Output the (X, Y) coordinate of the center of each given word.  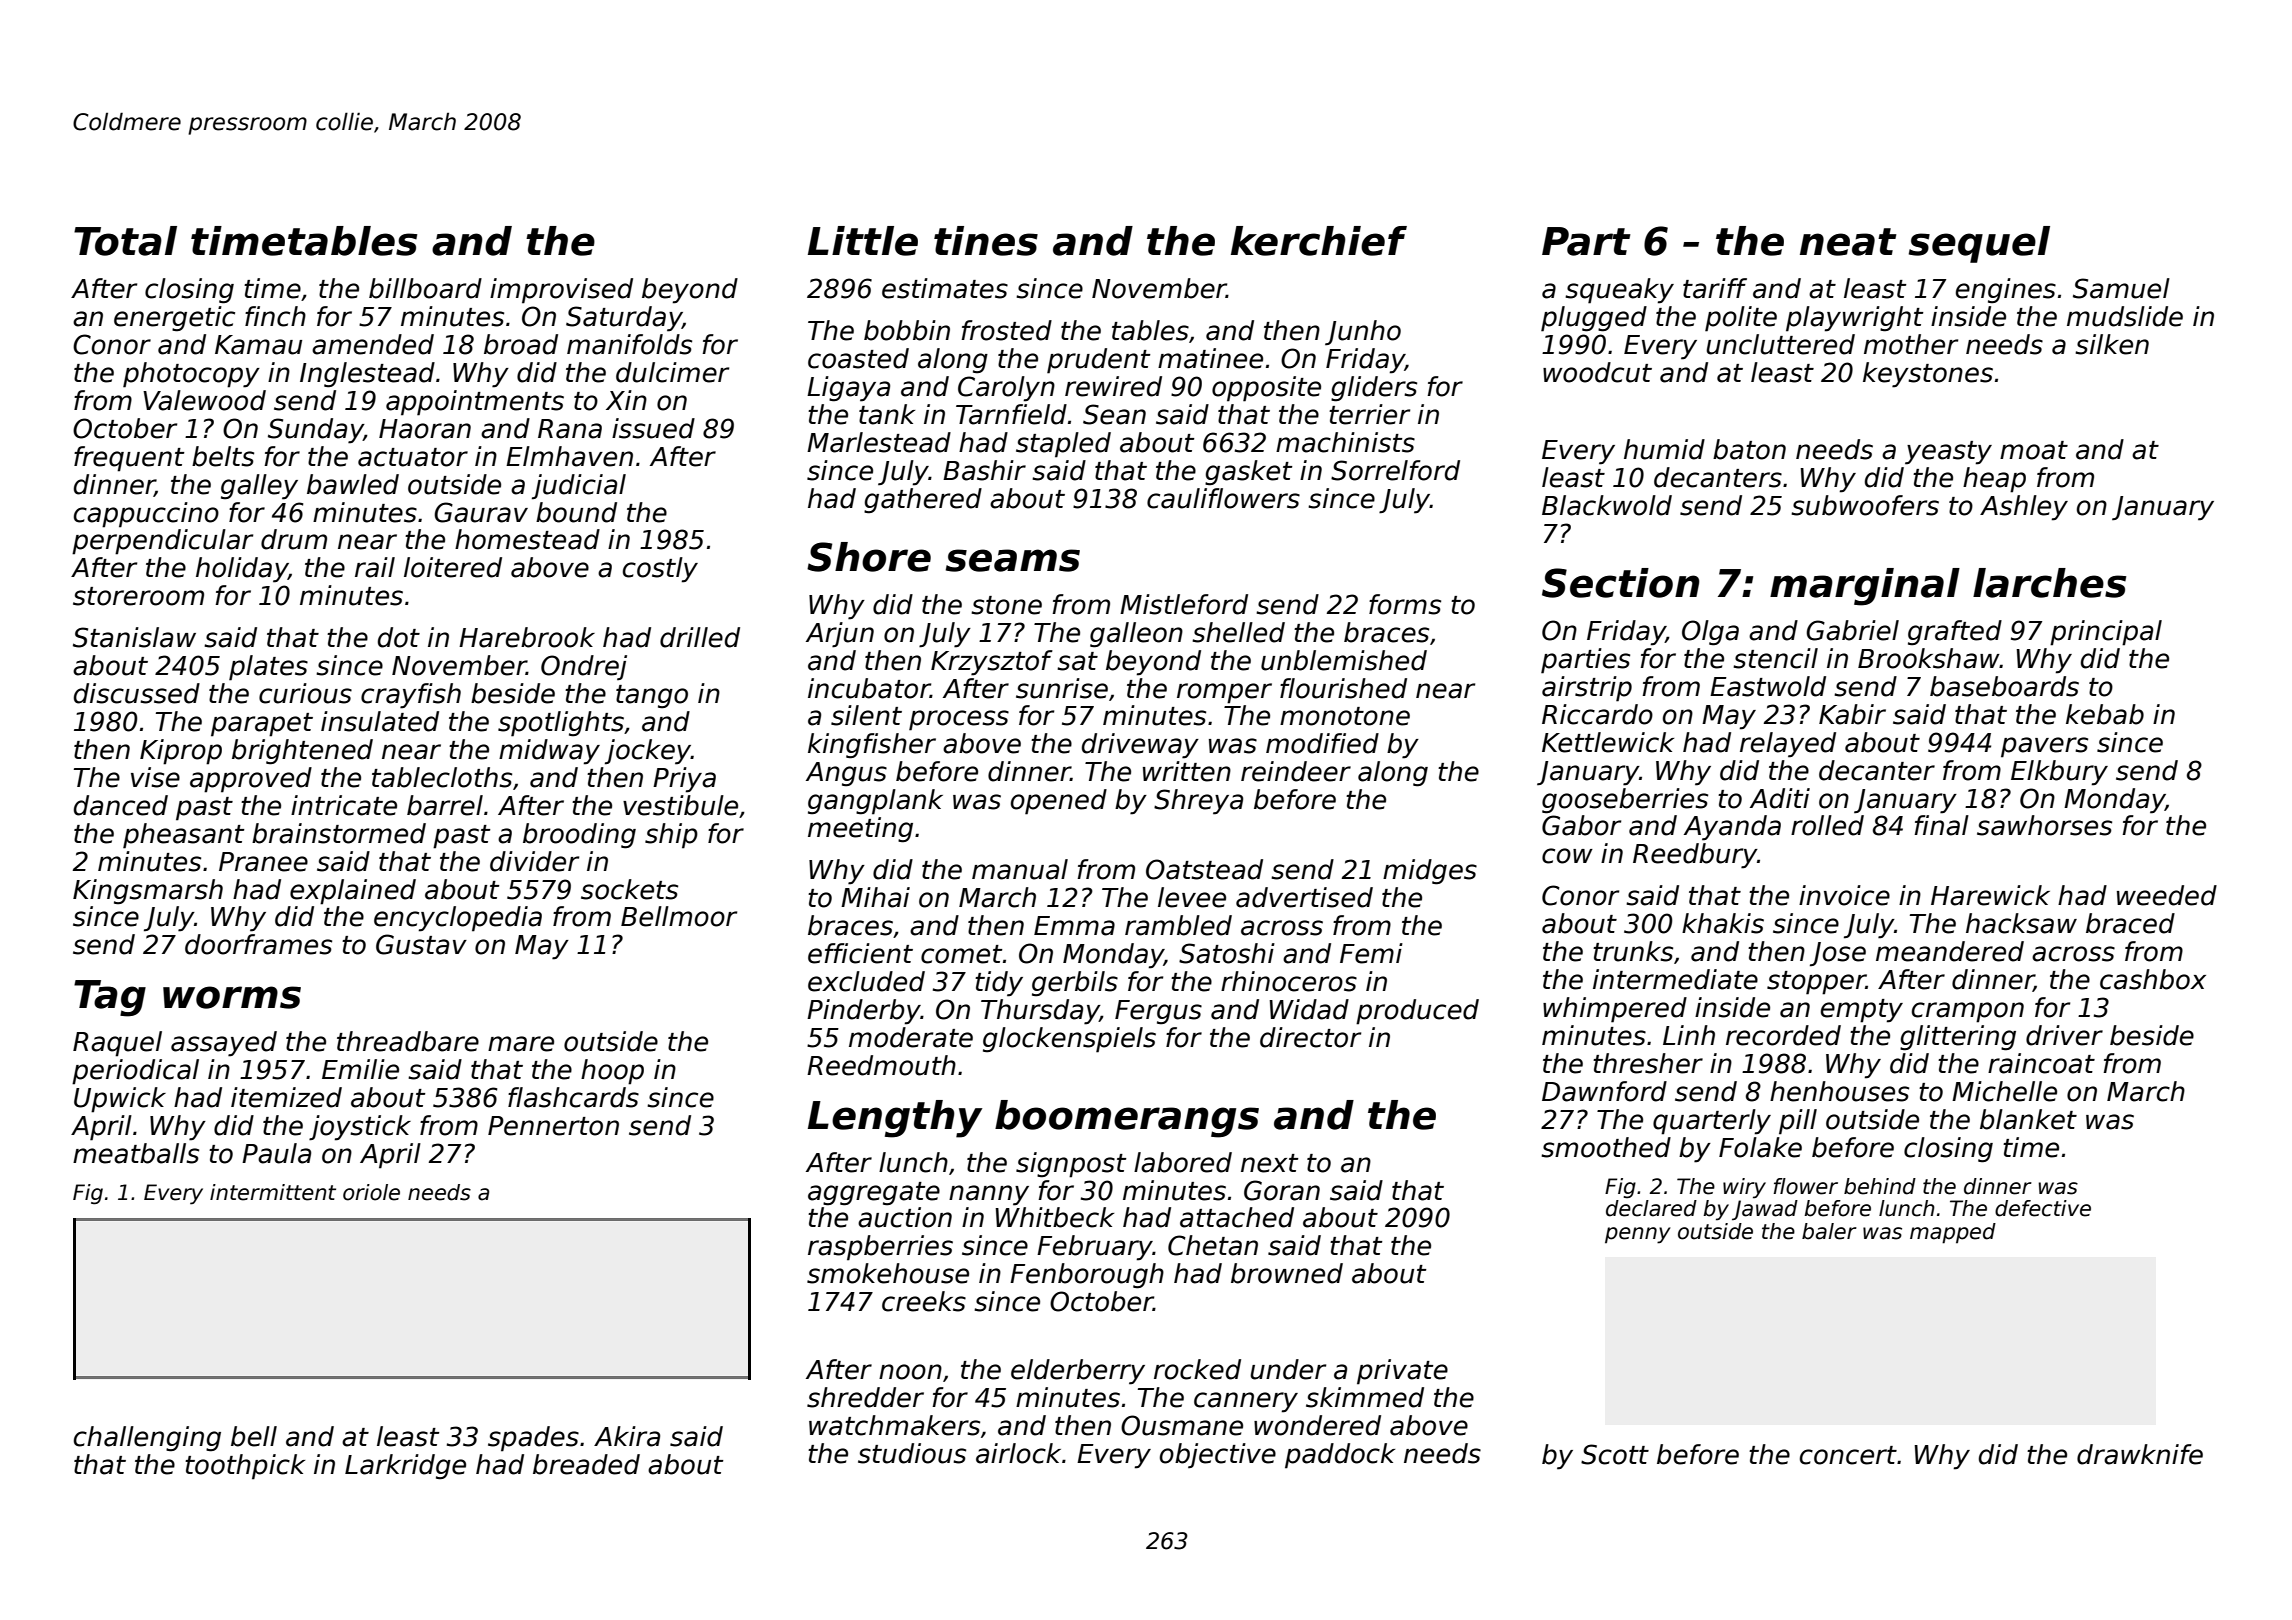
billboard (425, 288)
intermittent (273, 1192)
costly (660, 570)
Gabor (1581, 825)
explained (353, 892)
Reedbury (1695, 856)
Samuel (2121, 288)
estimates (945, 288)
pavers (2044, 747)
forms (1405, 604)
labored (1183, 1162)
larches (2049, 583)
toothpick (245, 1467)
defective (2043, 1208)
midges (1430, 872)
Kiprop (181, 752)
